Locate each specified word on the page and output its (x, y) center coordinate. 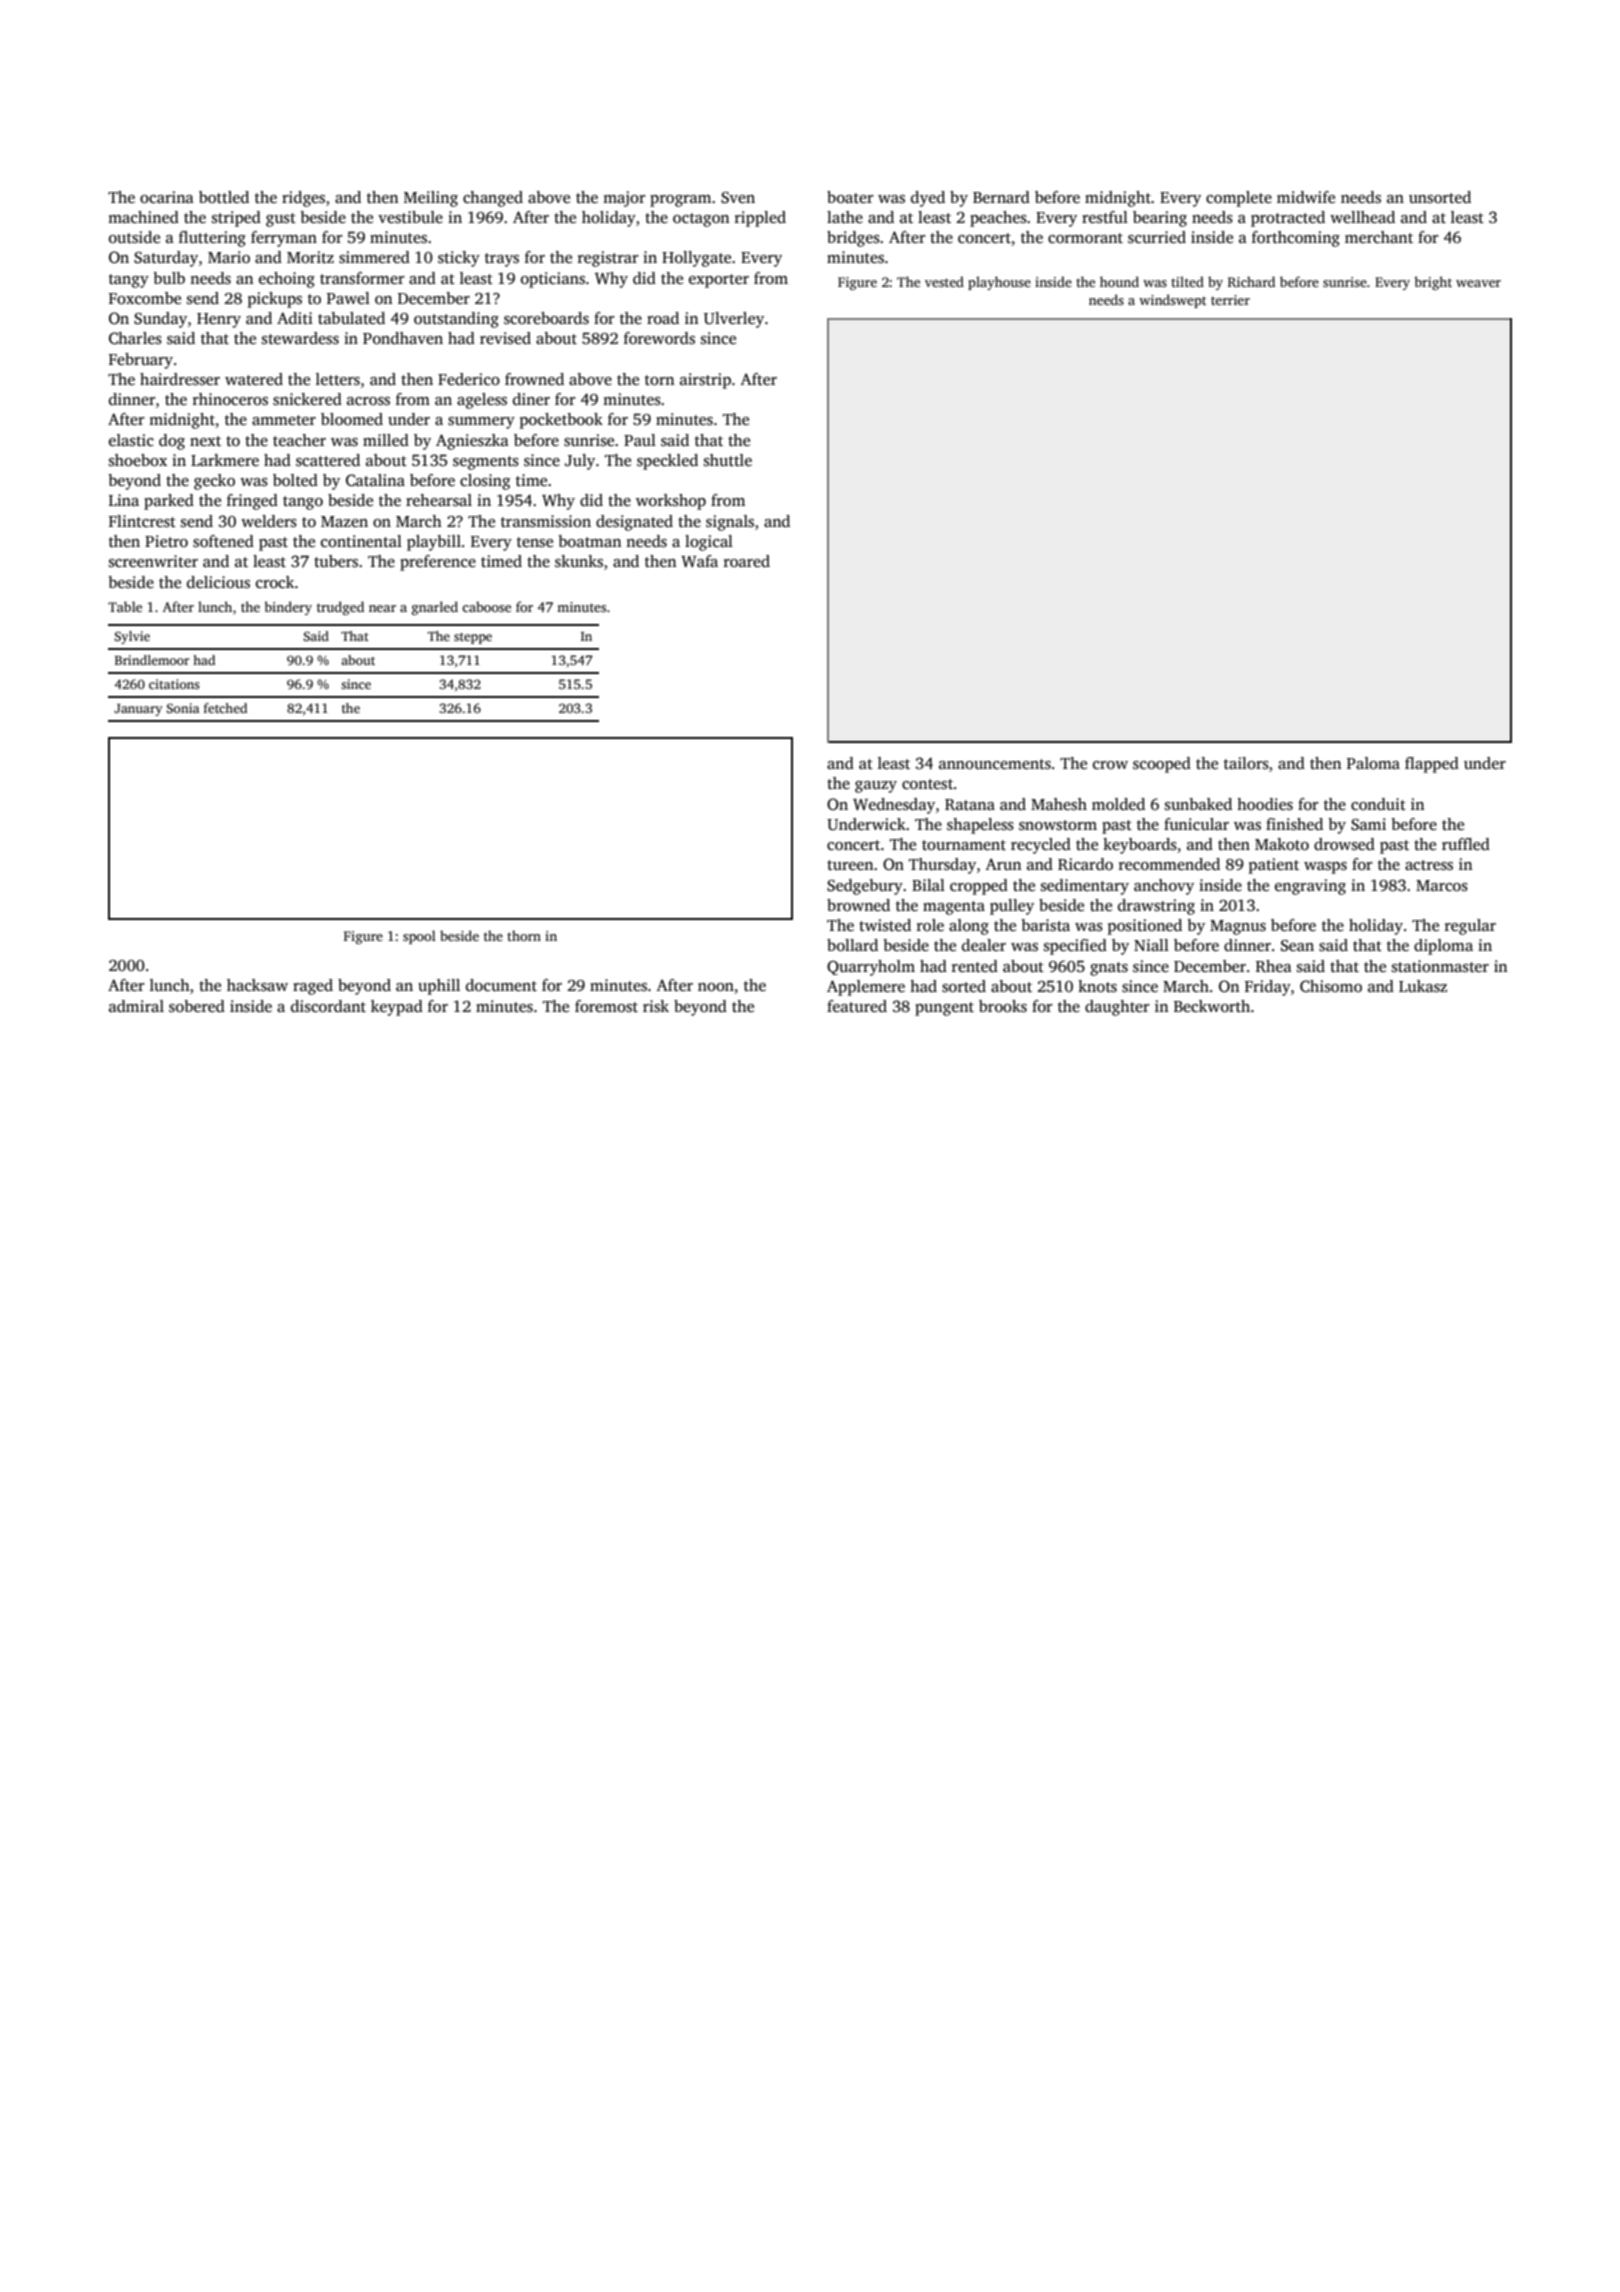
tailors (1246, 763)
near (382, 608)
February (141, 361)
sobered (197, 1006)
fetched (225, 708)
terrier (1230, 300)
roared (747, 561)
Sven (738, 198)
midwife (1306, 197)
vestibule (410, 217)
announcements (995, 764)
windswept (1172, 301)
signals (730, 523)
